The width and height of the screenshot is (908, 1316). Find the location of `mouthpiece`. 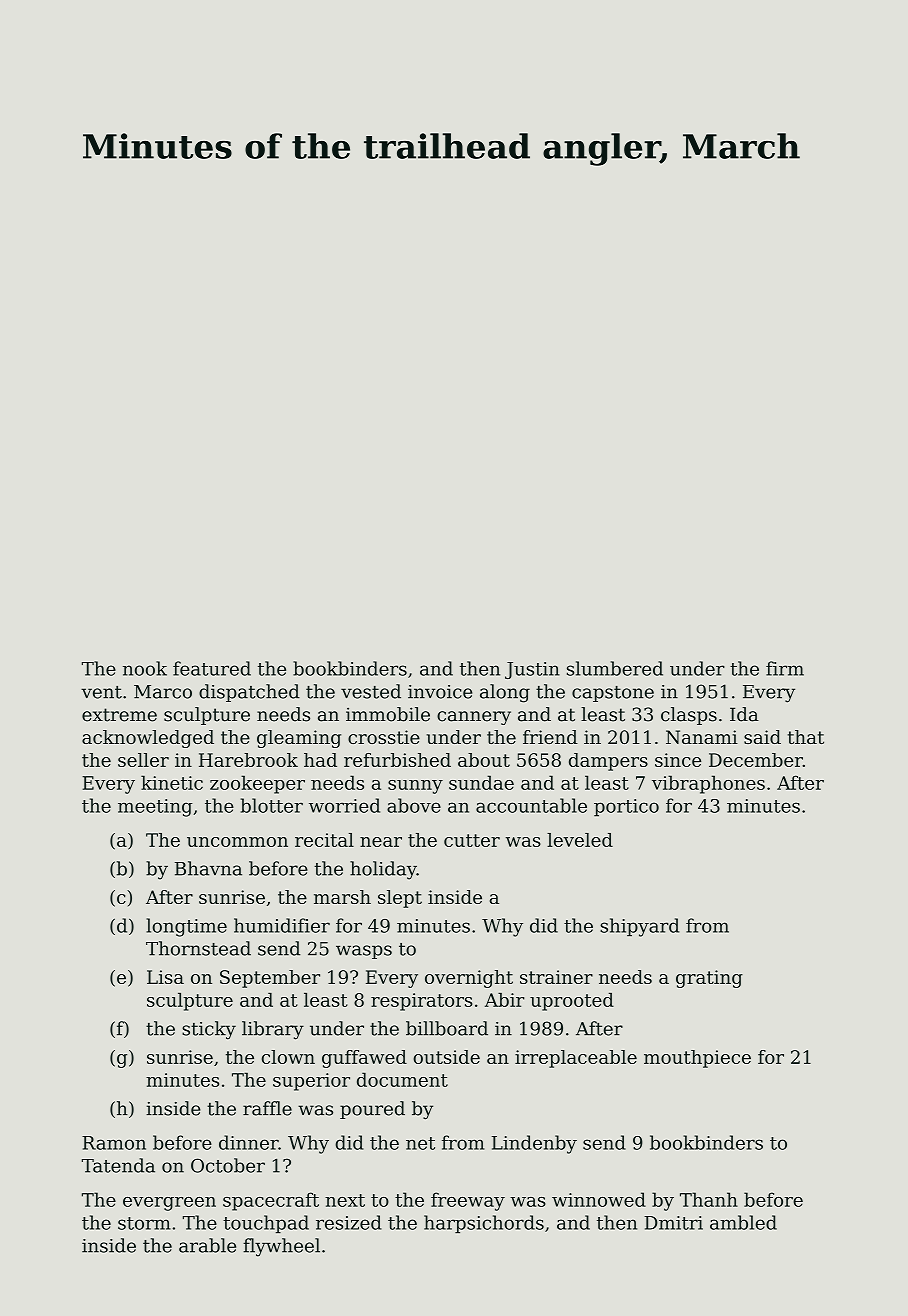

mouthpiece is located at coordinates (697, 1059).
